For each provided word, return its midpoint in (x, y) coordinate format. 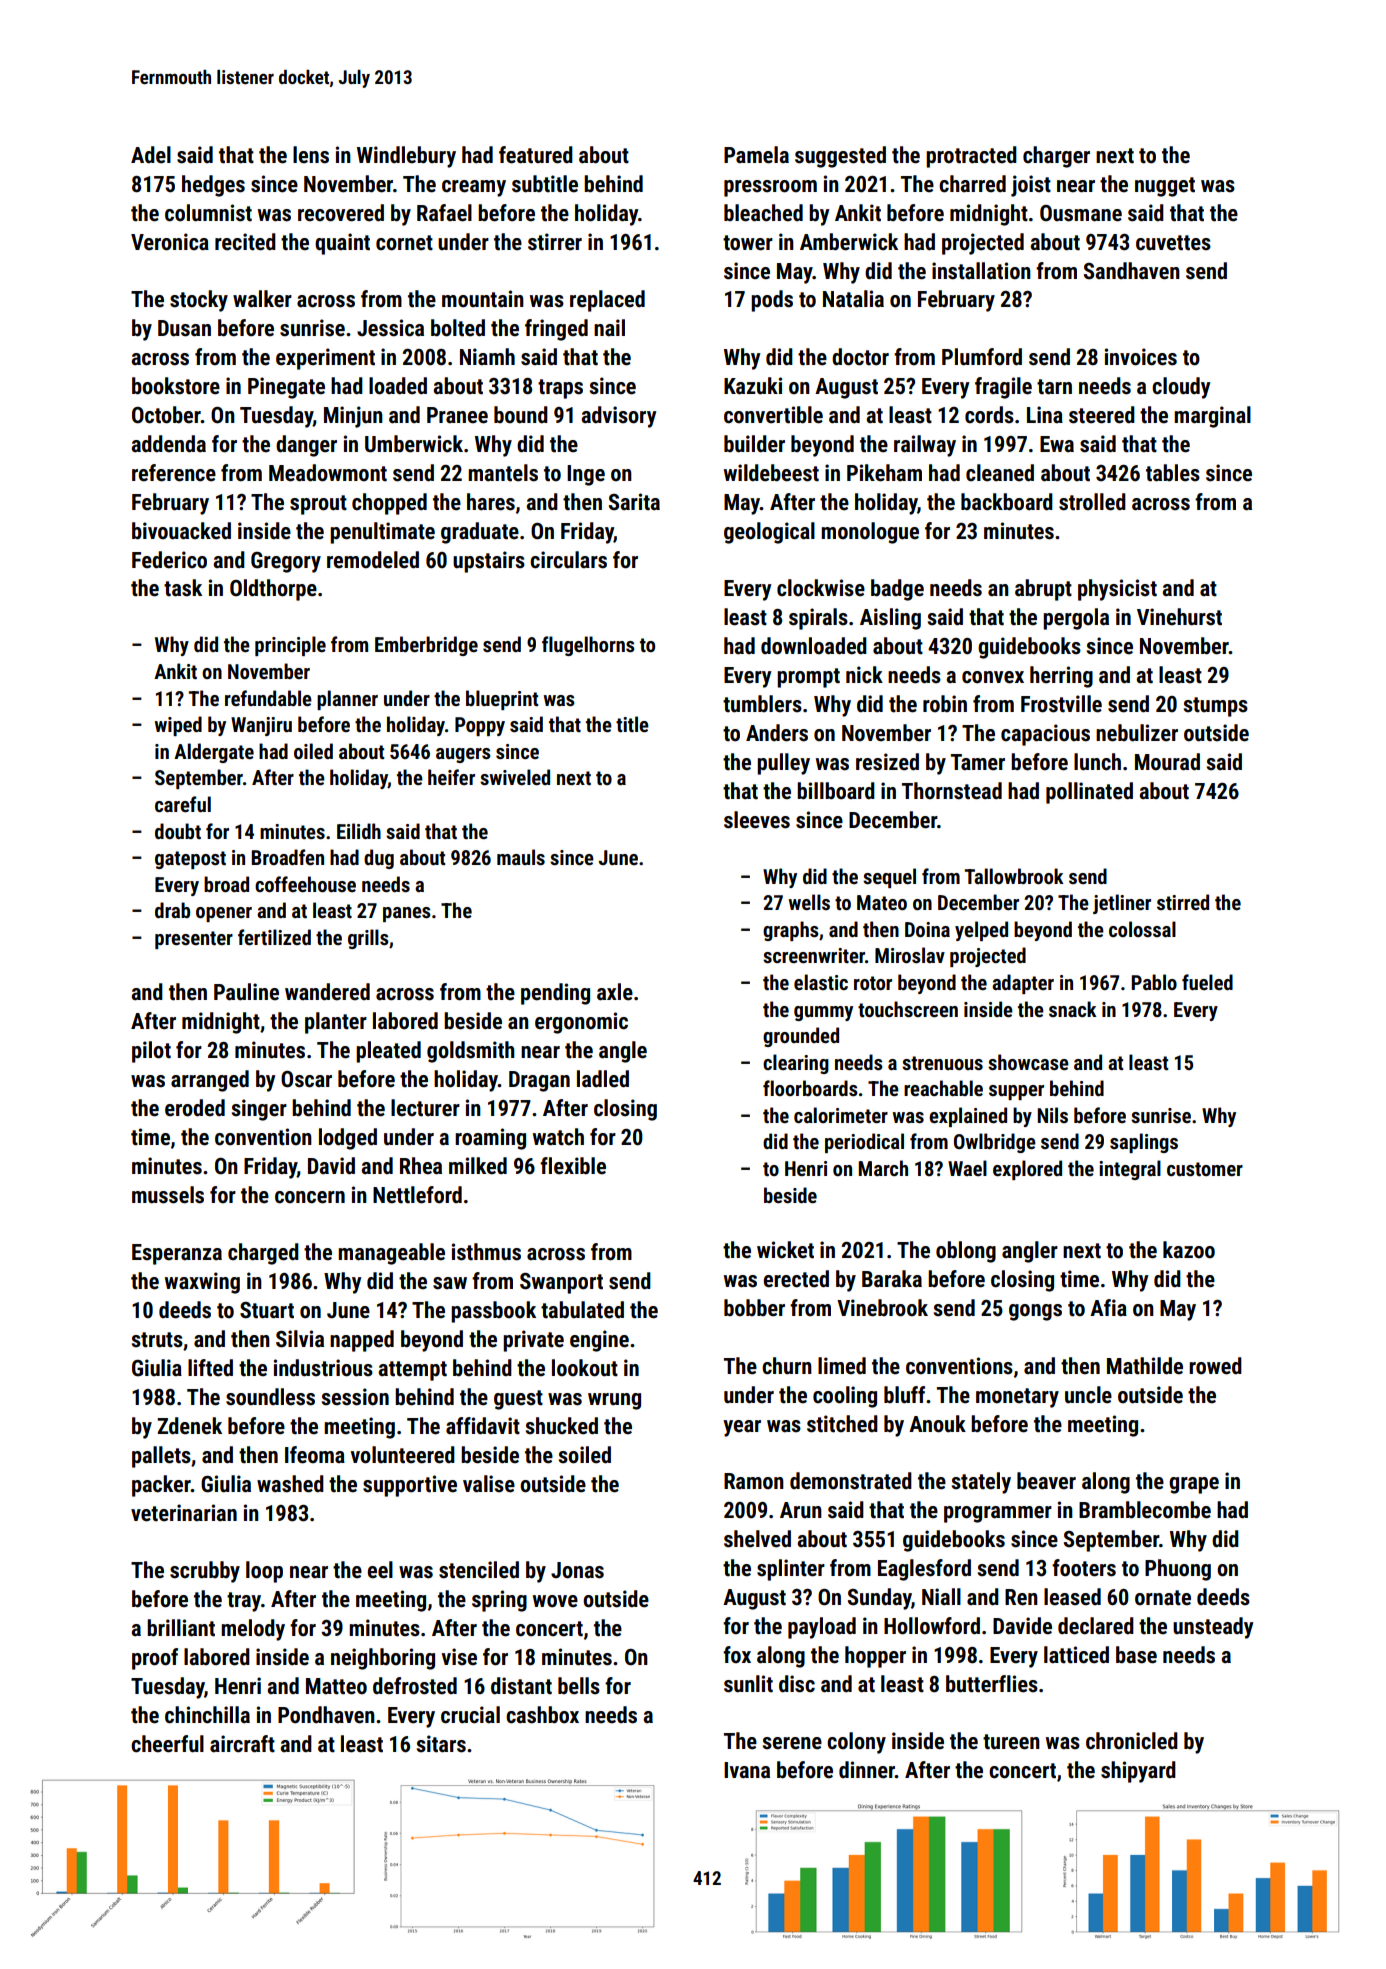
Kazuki (753, 386)
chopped (389, 504)
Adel (151, 155)
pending (555, 994)
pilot (151, 1052)
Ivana (747, 1770)
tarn (1054, 387)
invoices (1141, 357)
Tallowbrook (1014, 876)
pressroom (770, 188)
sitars (441, 1744)
